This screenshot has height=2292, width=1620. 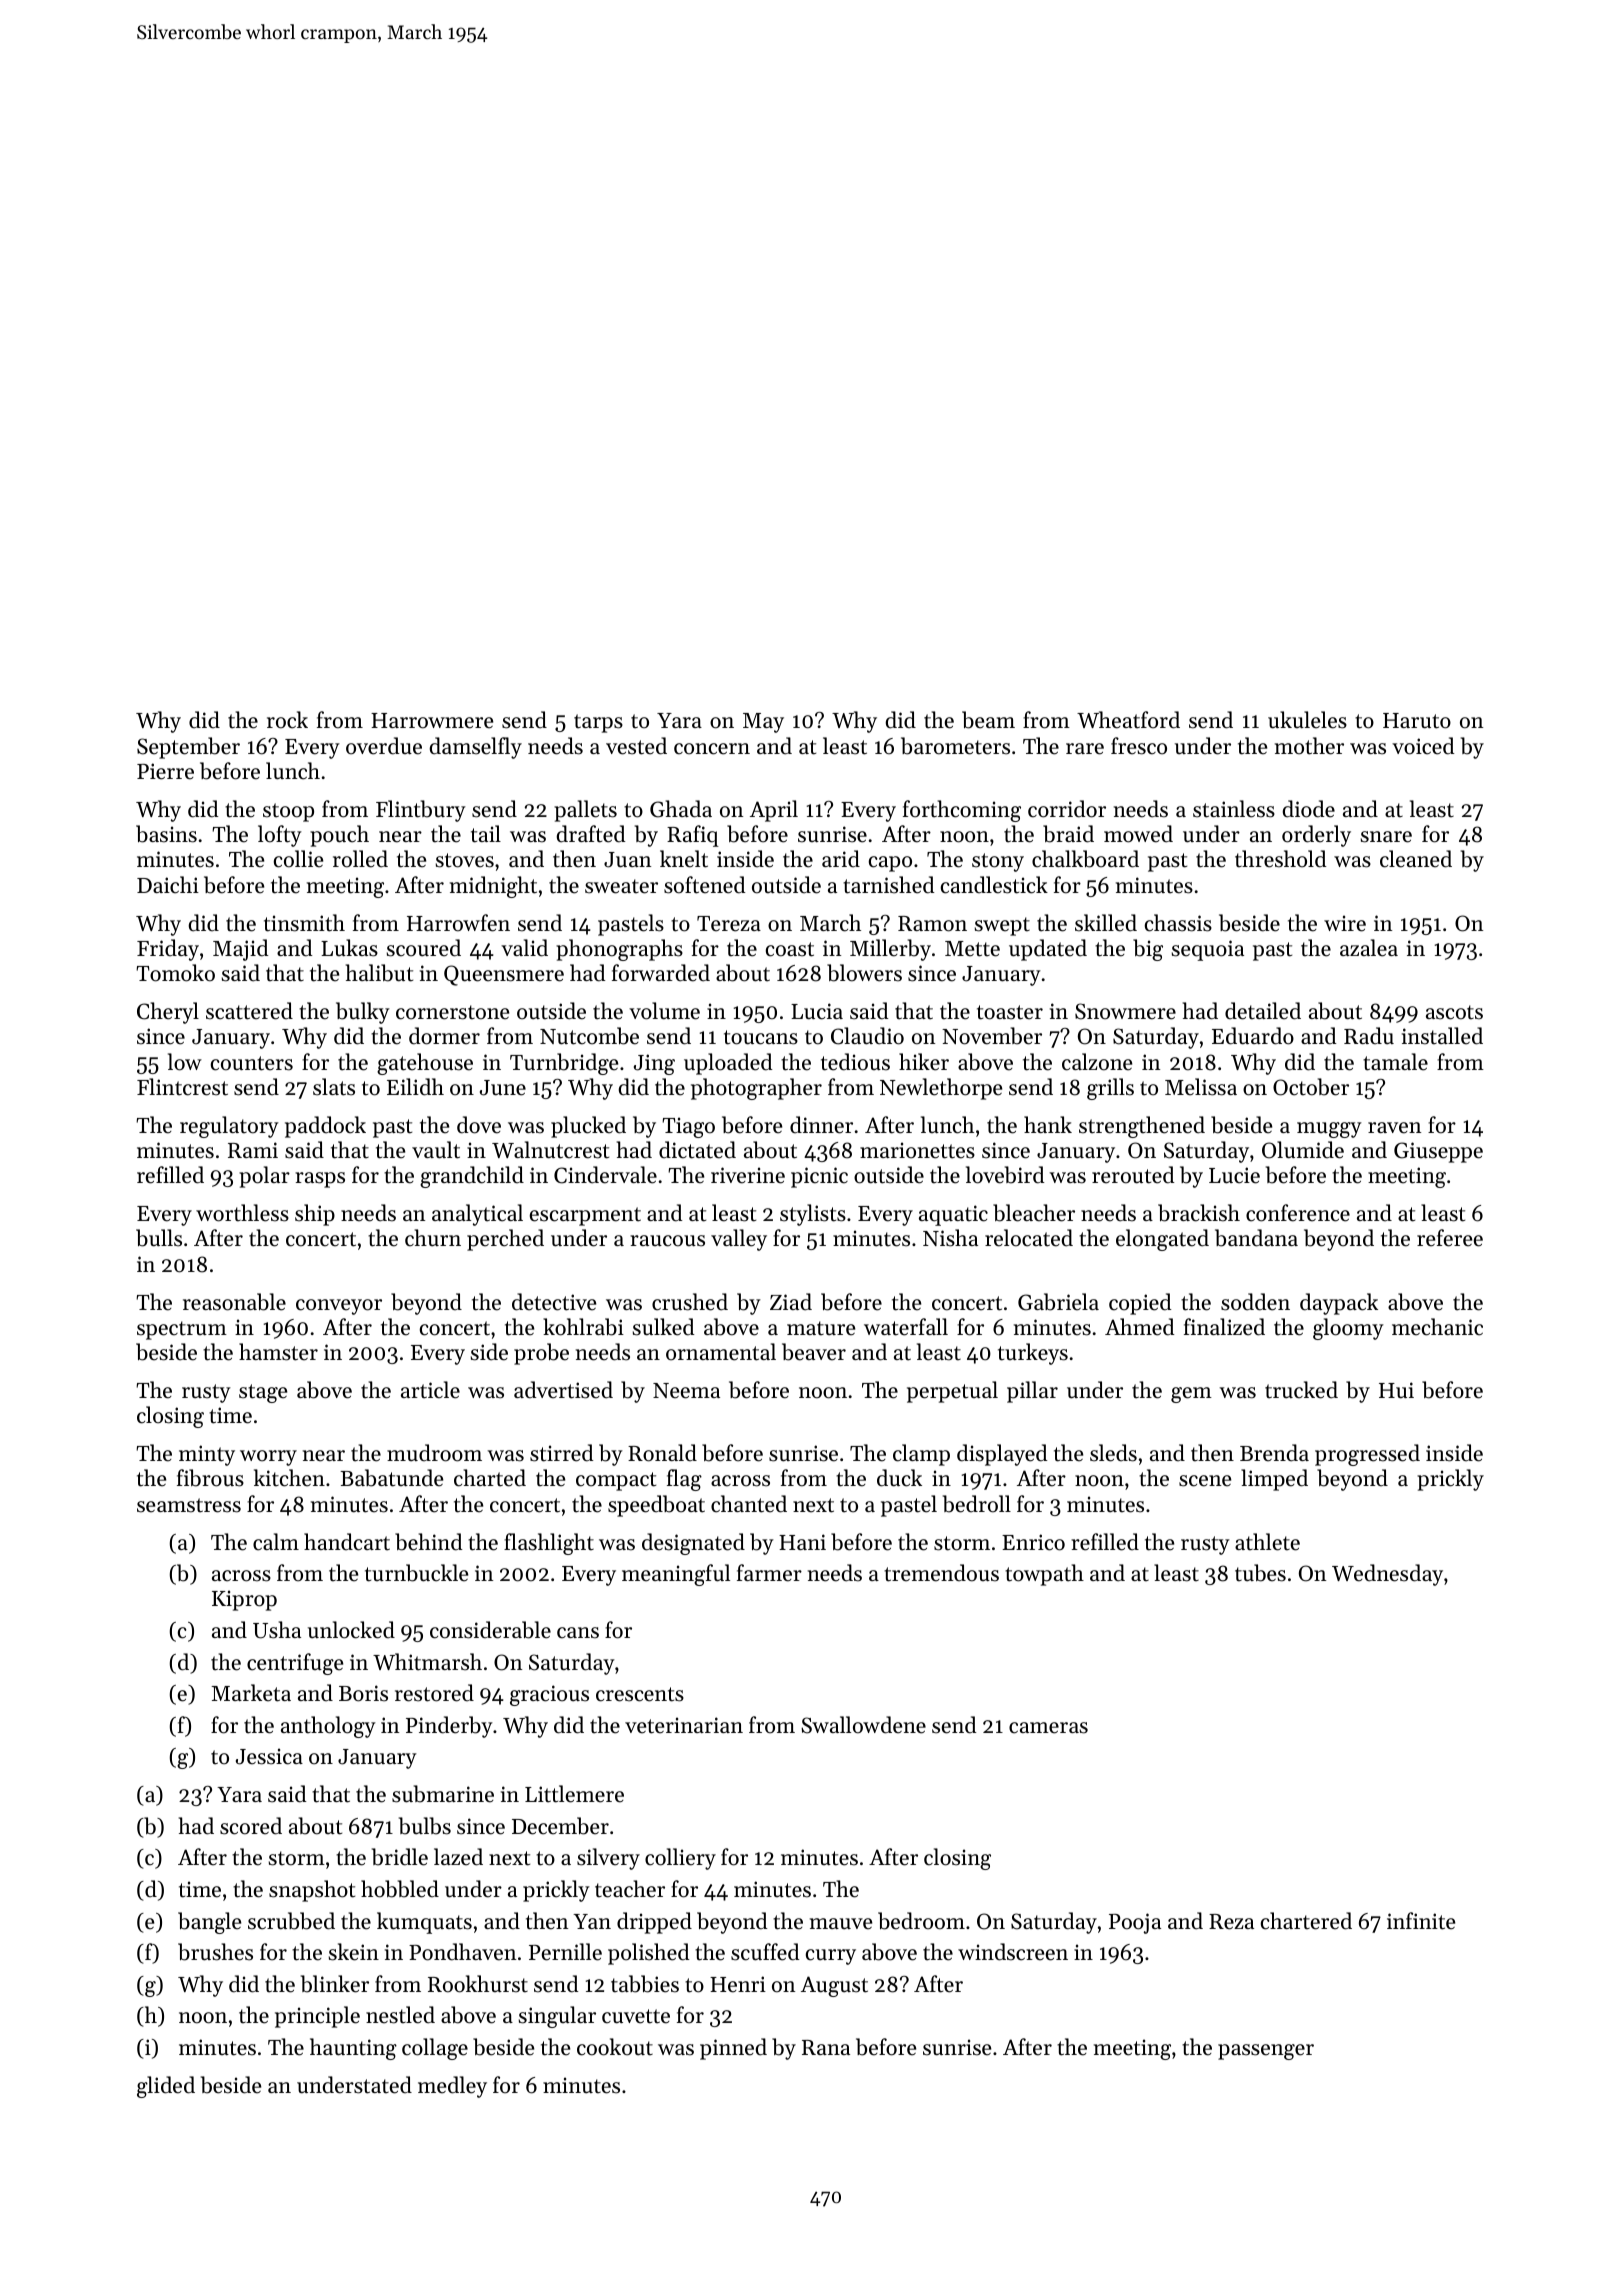 What do you see at coordinates (728, 1064) in the screenshot?
I see `uploaded` at bounding box center [728, 1064].
